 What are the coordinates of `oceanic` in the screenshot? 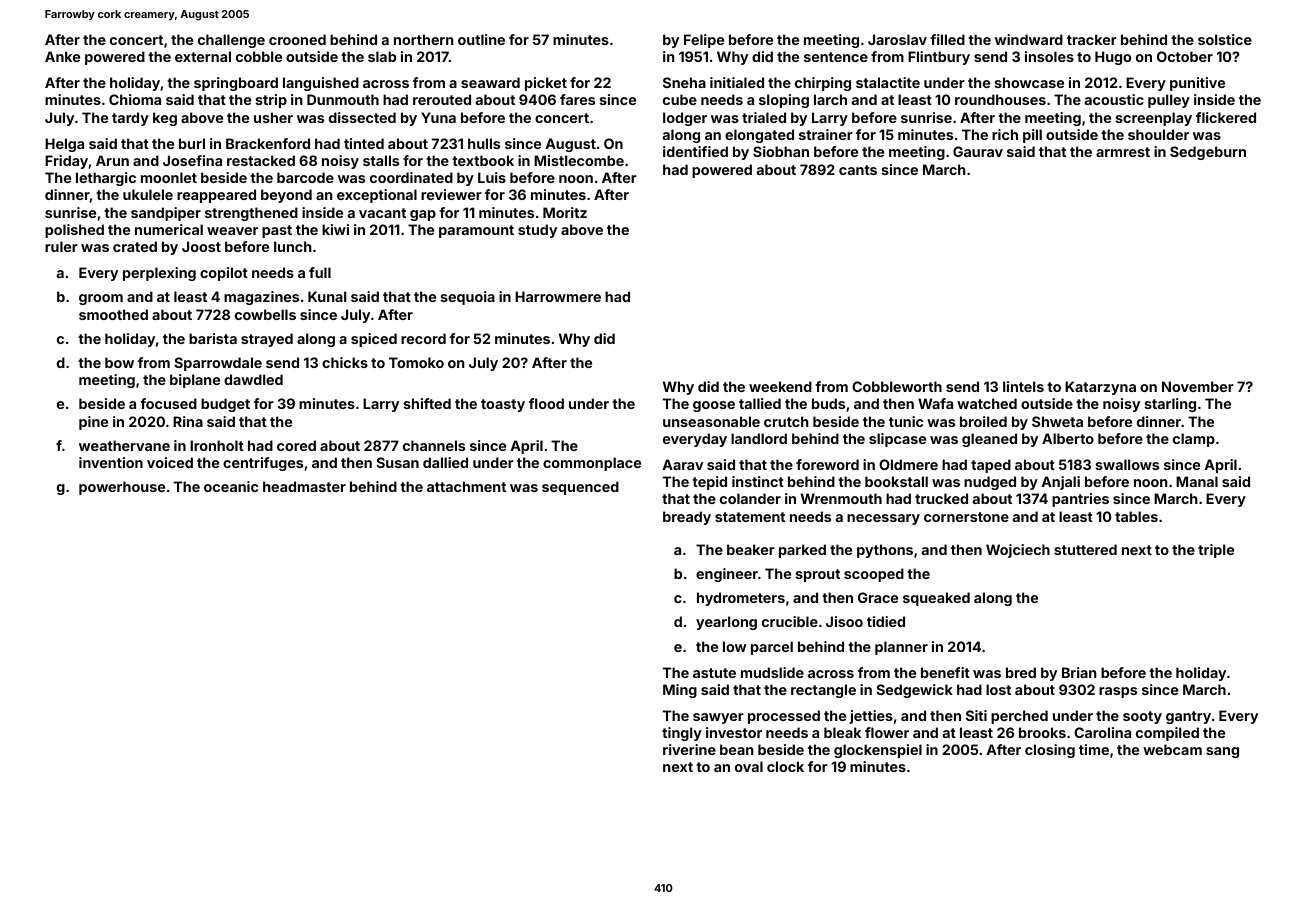 It's located at (231, 486).
